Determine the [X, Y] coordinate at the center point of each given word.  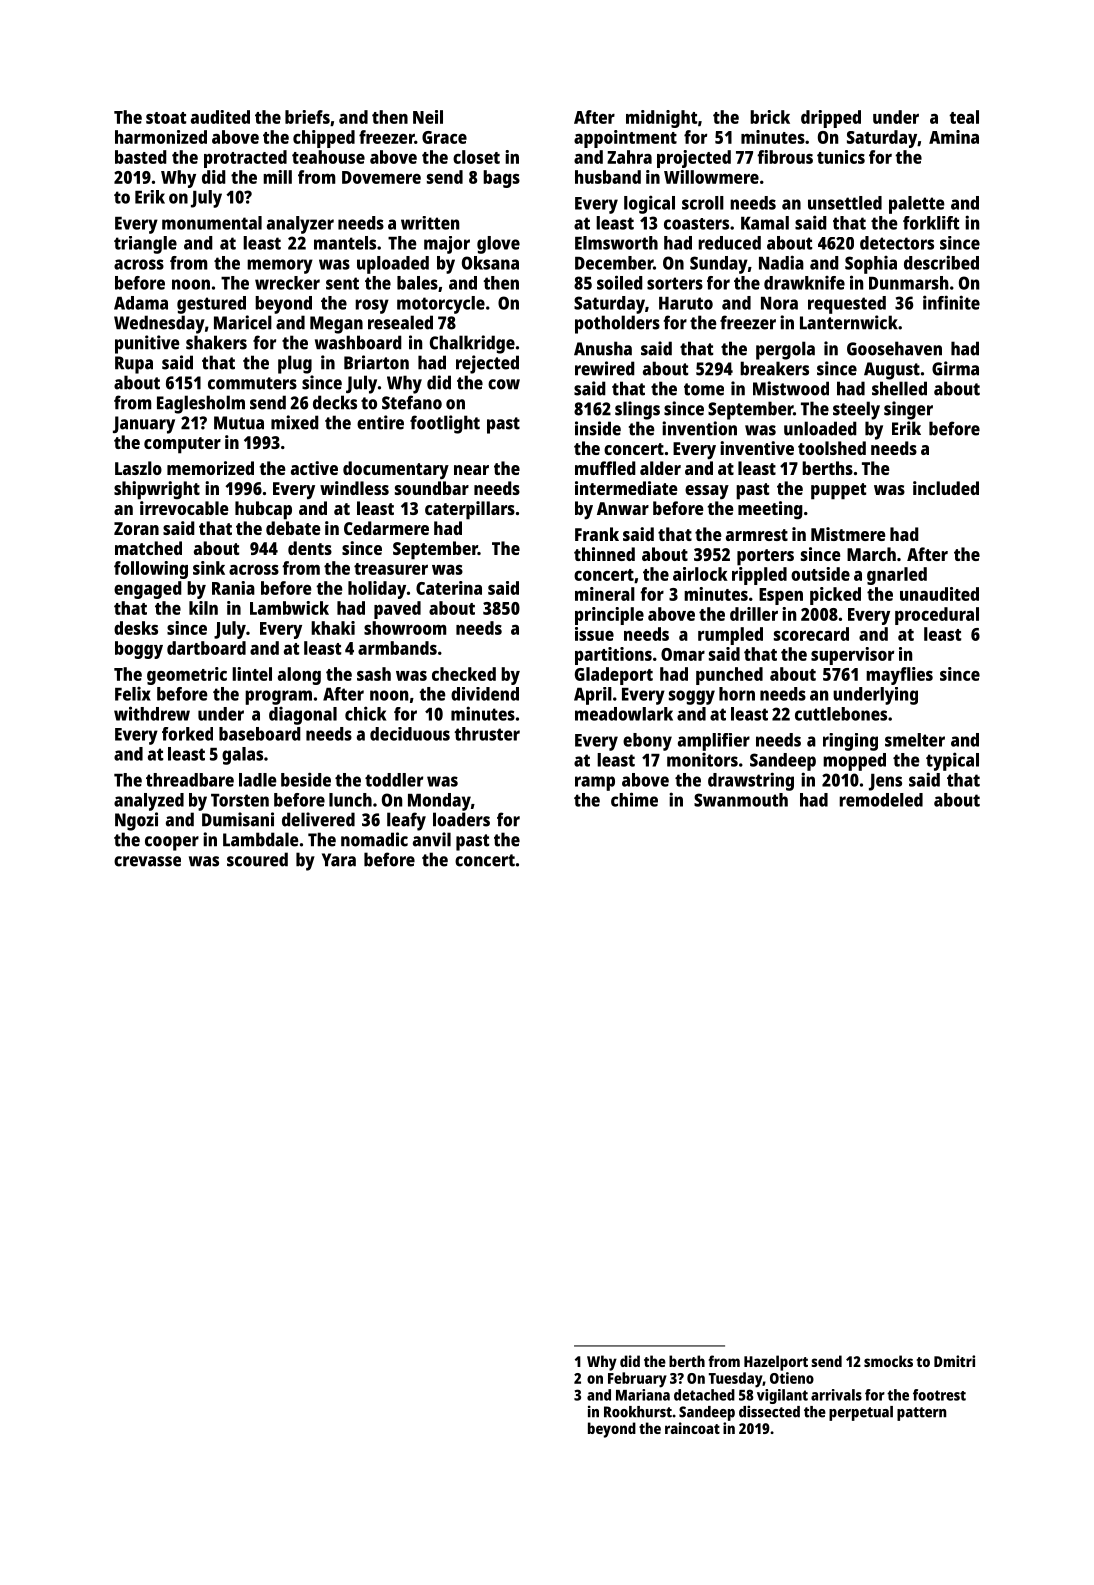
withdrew [152, 713]
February [637, 1380]
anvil [432, 839]
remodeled [881, 800]
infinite [951, 302]
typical [952, 761]
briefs [307, 117]
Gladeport [614, 676]
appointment [625, 139]
